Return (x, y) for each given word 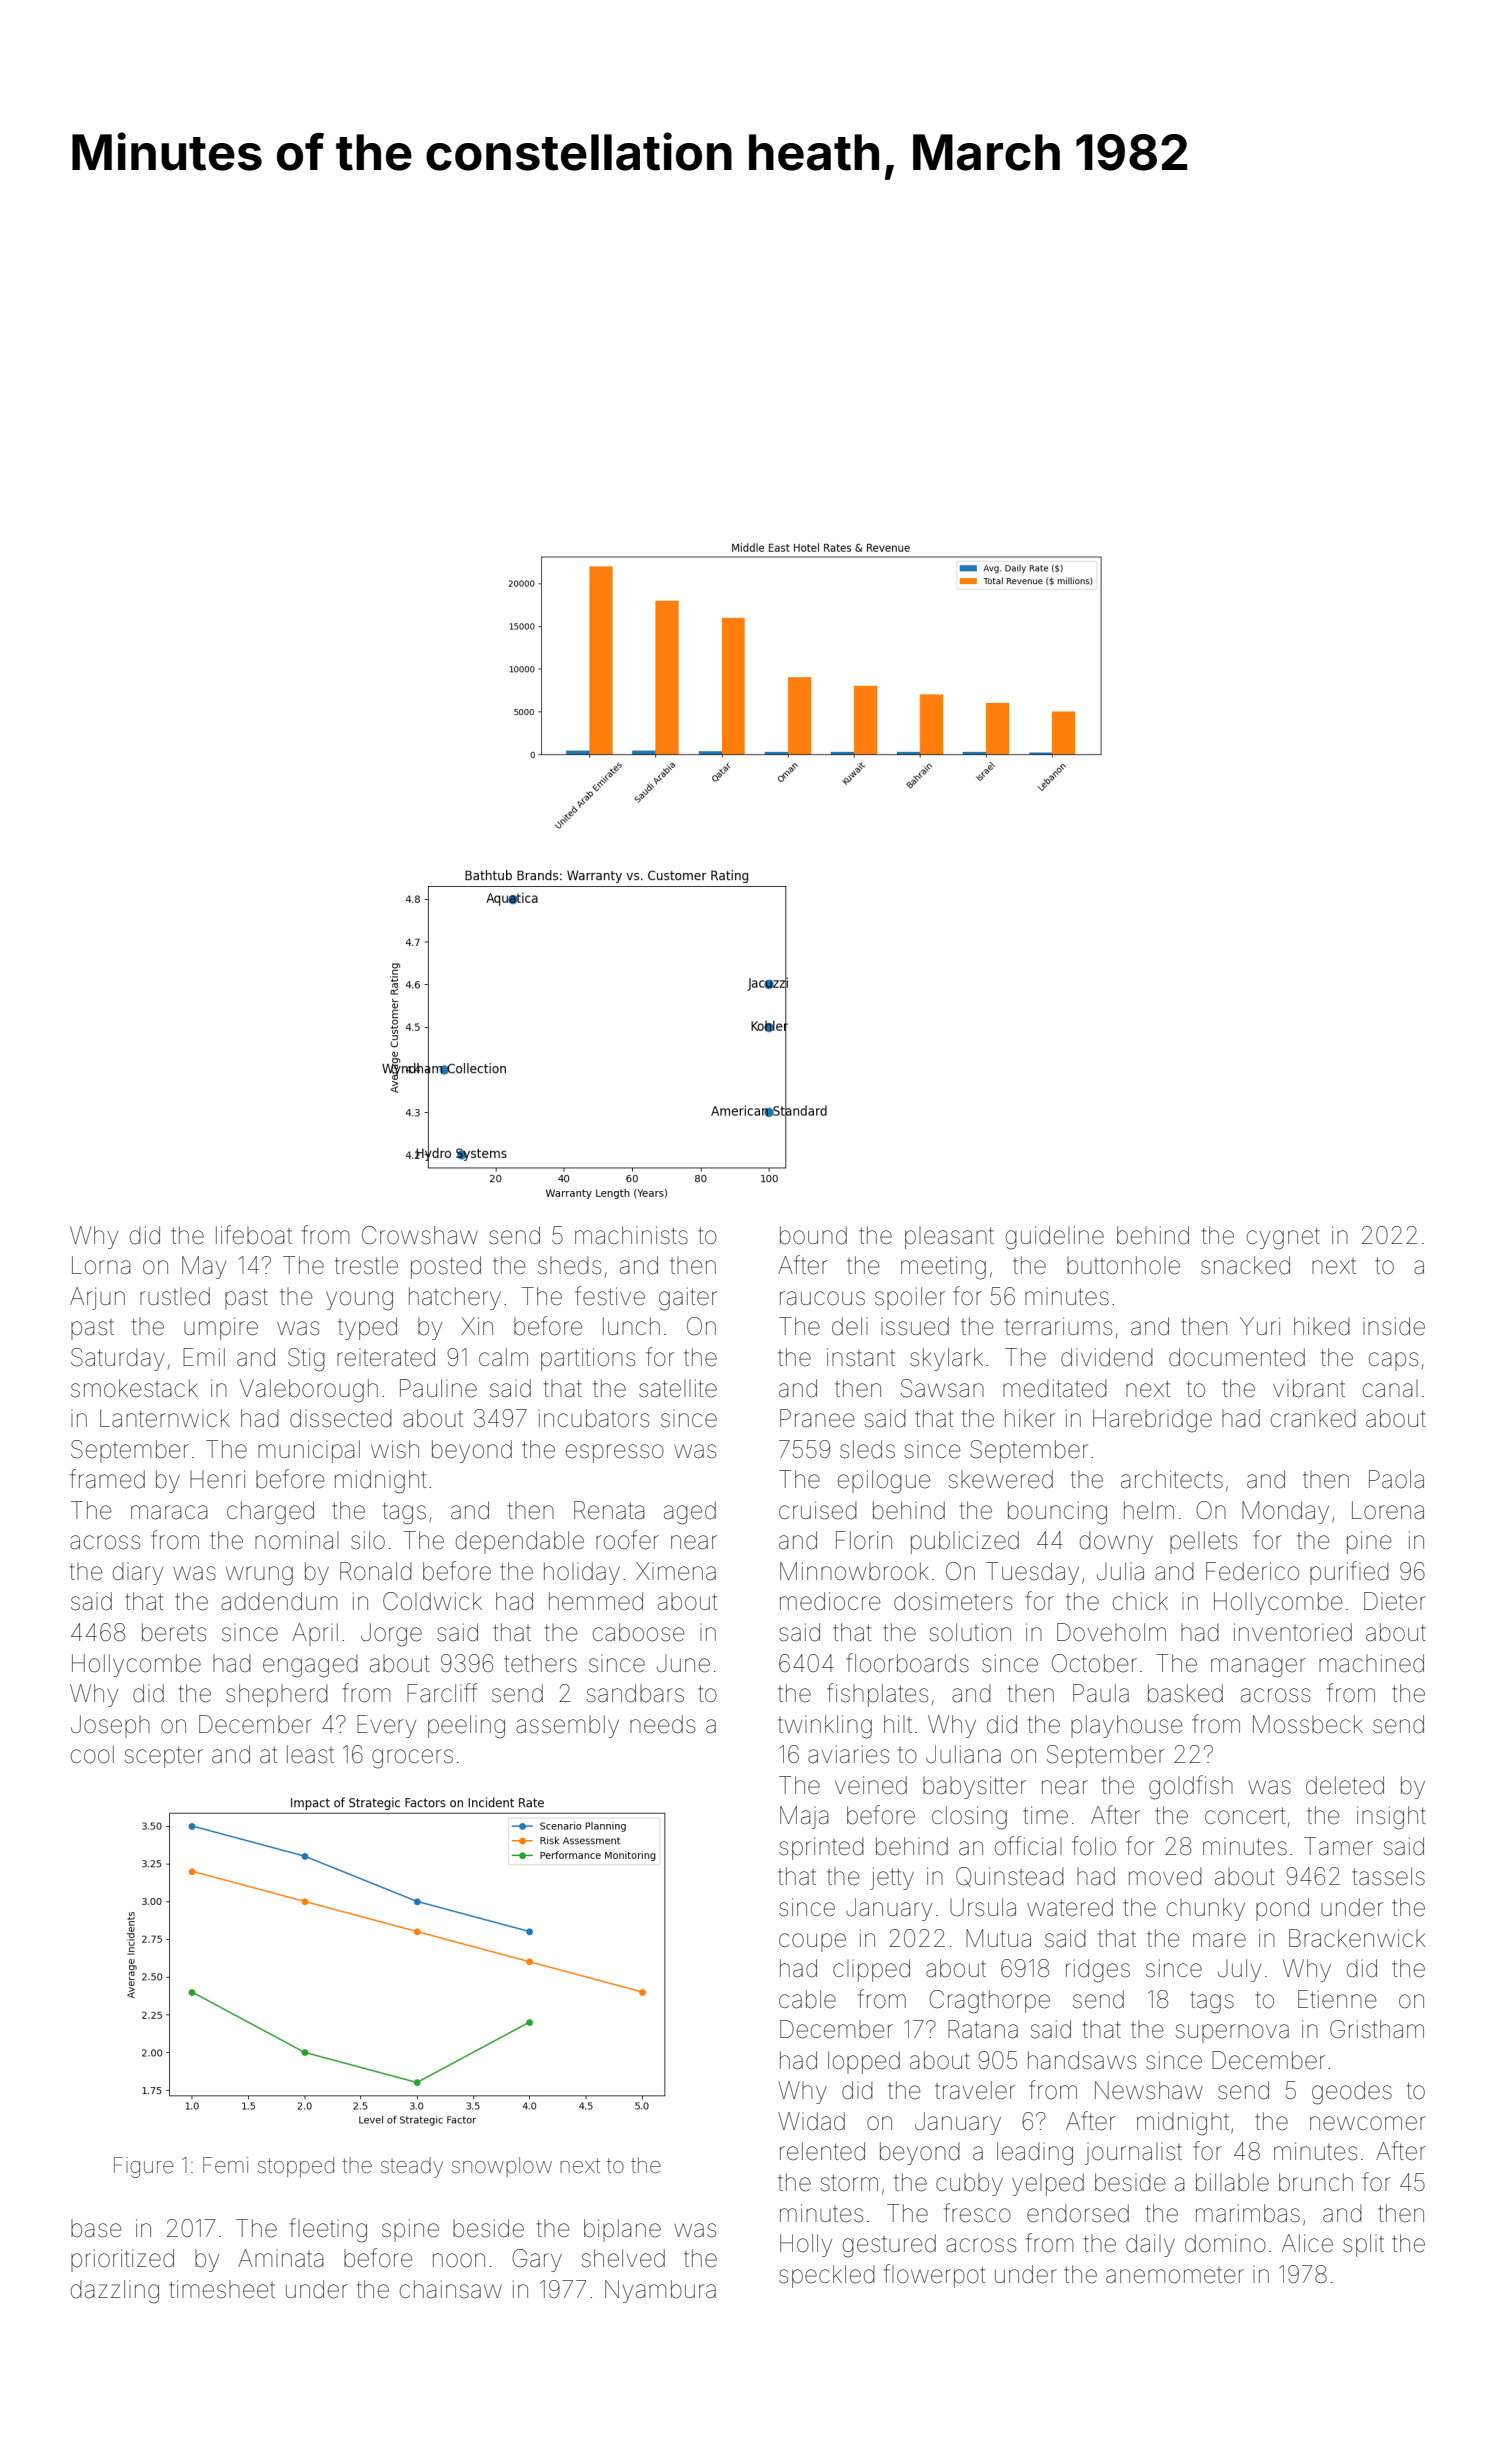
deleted (1345, 1785)
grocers (412, 1759)
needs (662, 1724)
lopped (864, 2062)
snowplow (502, 2167)
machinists (631, 1235)
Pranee (817, 1418)
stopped (296, 2167)
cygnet (1283, 1238)
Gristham (1377, 2029)
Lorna (101, 1265)
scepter (163, 1757)
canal (1390, 1388)
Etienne (1337, 1999)
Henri (217, 1479)
